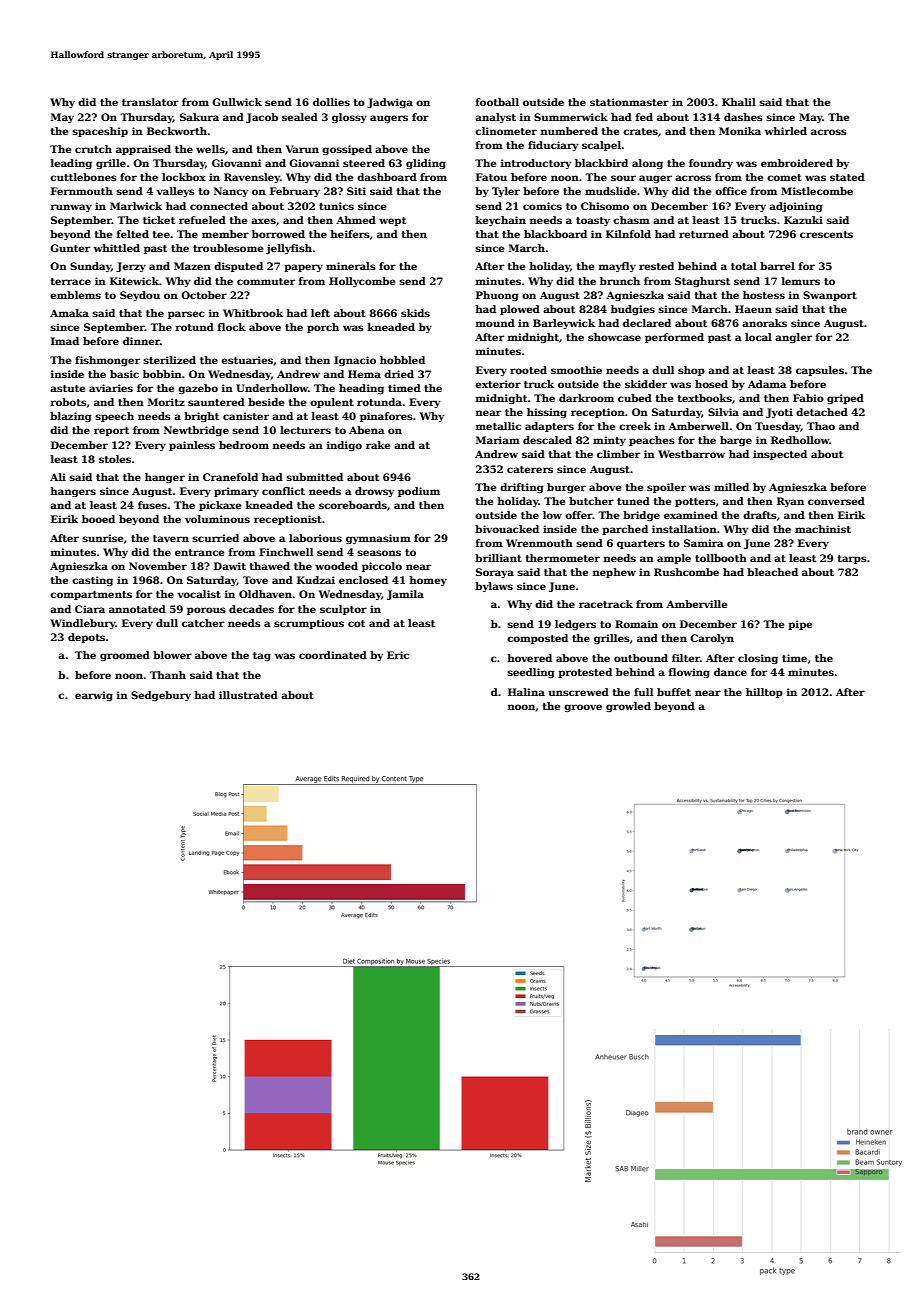 The image size is (924, 1308). I want to click on pinafores, so click(386, 417).
